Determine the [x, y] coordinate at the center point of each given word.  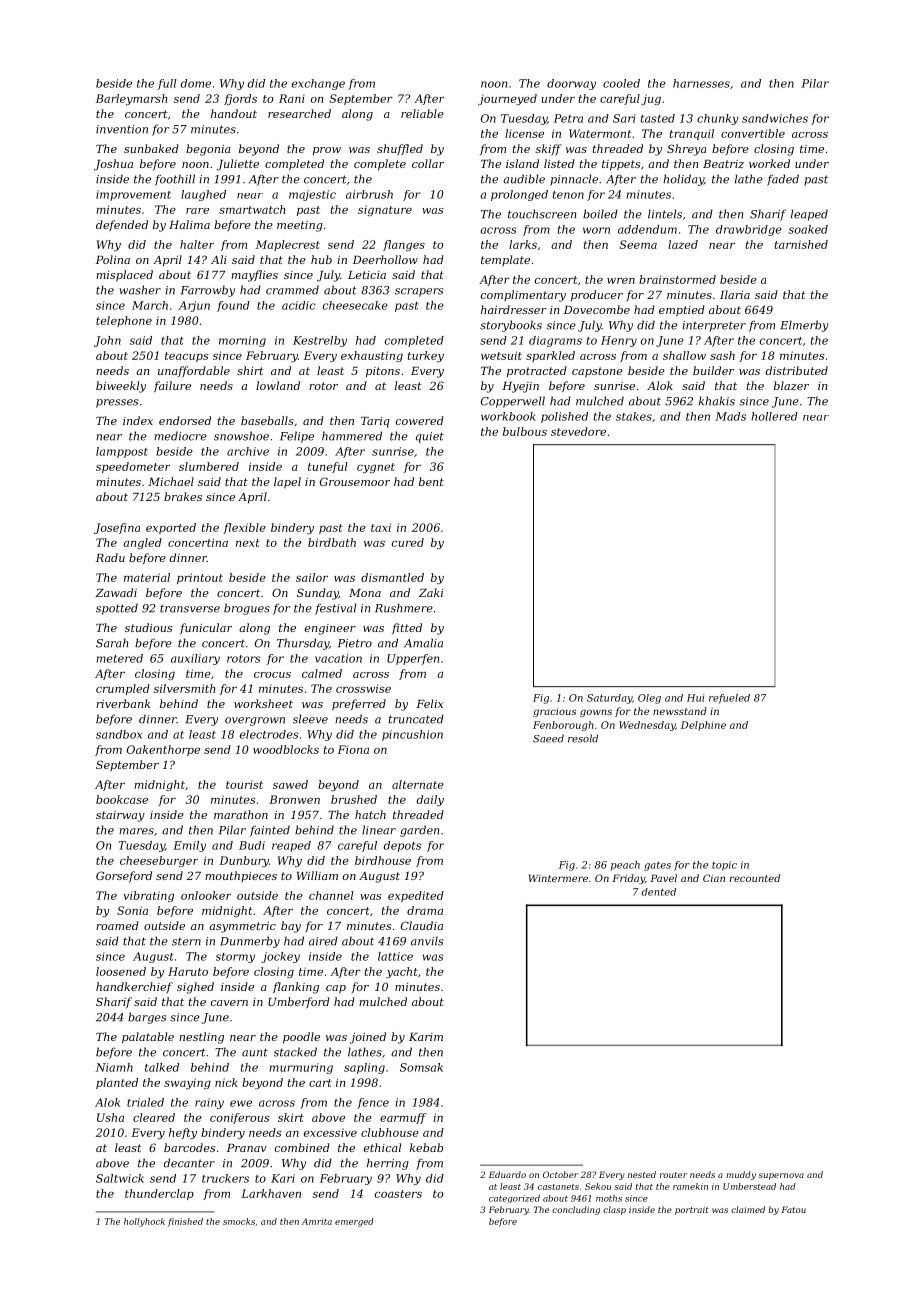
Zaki [431, 592]
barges [147, 1018]
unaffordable [194, 371]
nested [642, 1174]
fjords [240, 99]
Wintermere [558, 878]
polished [564, 417]
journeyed [507, 99]
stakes [634, 416]
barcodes [189, 1147]
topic [724, 866]
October [560, 1174]
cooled [621, 83]
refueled [729, 699]
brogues [247, 609]
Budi [252, 845]
